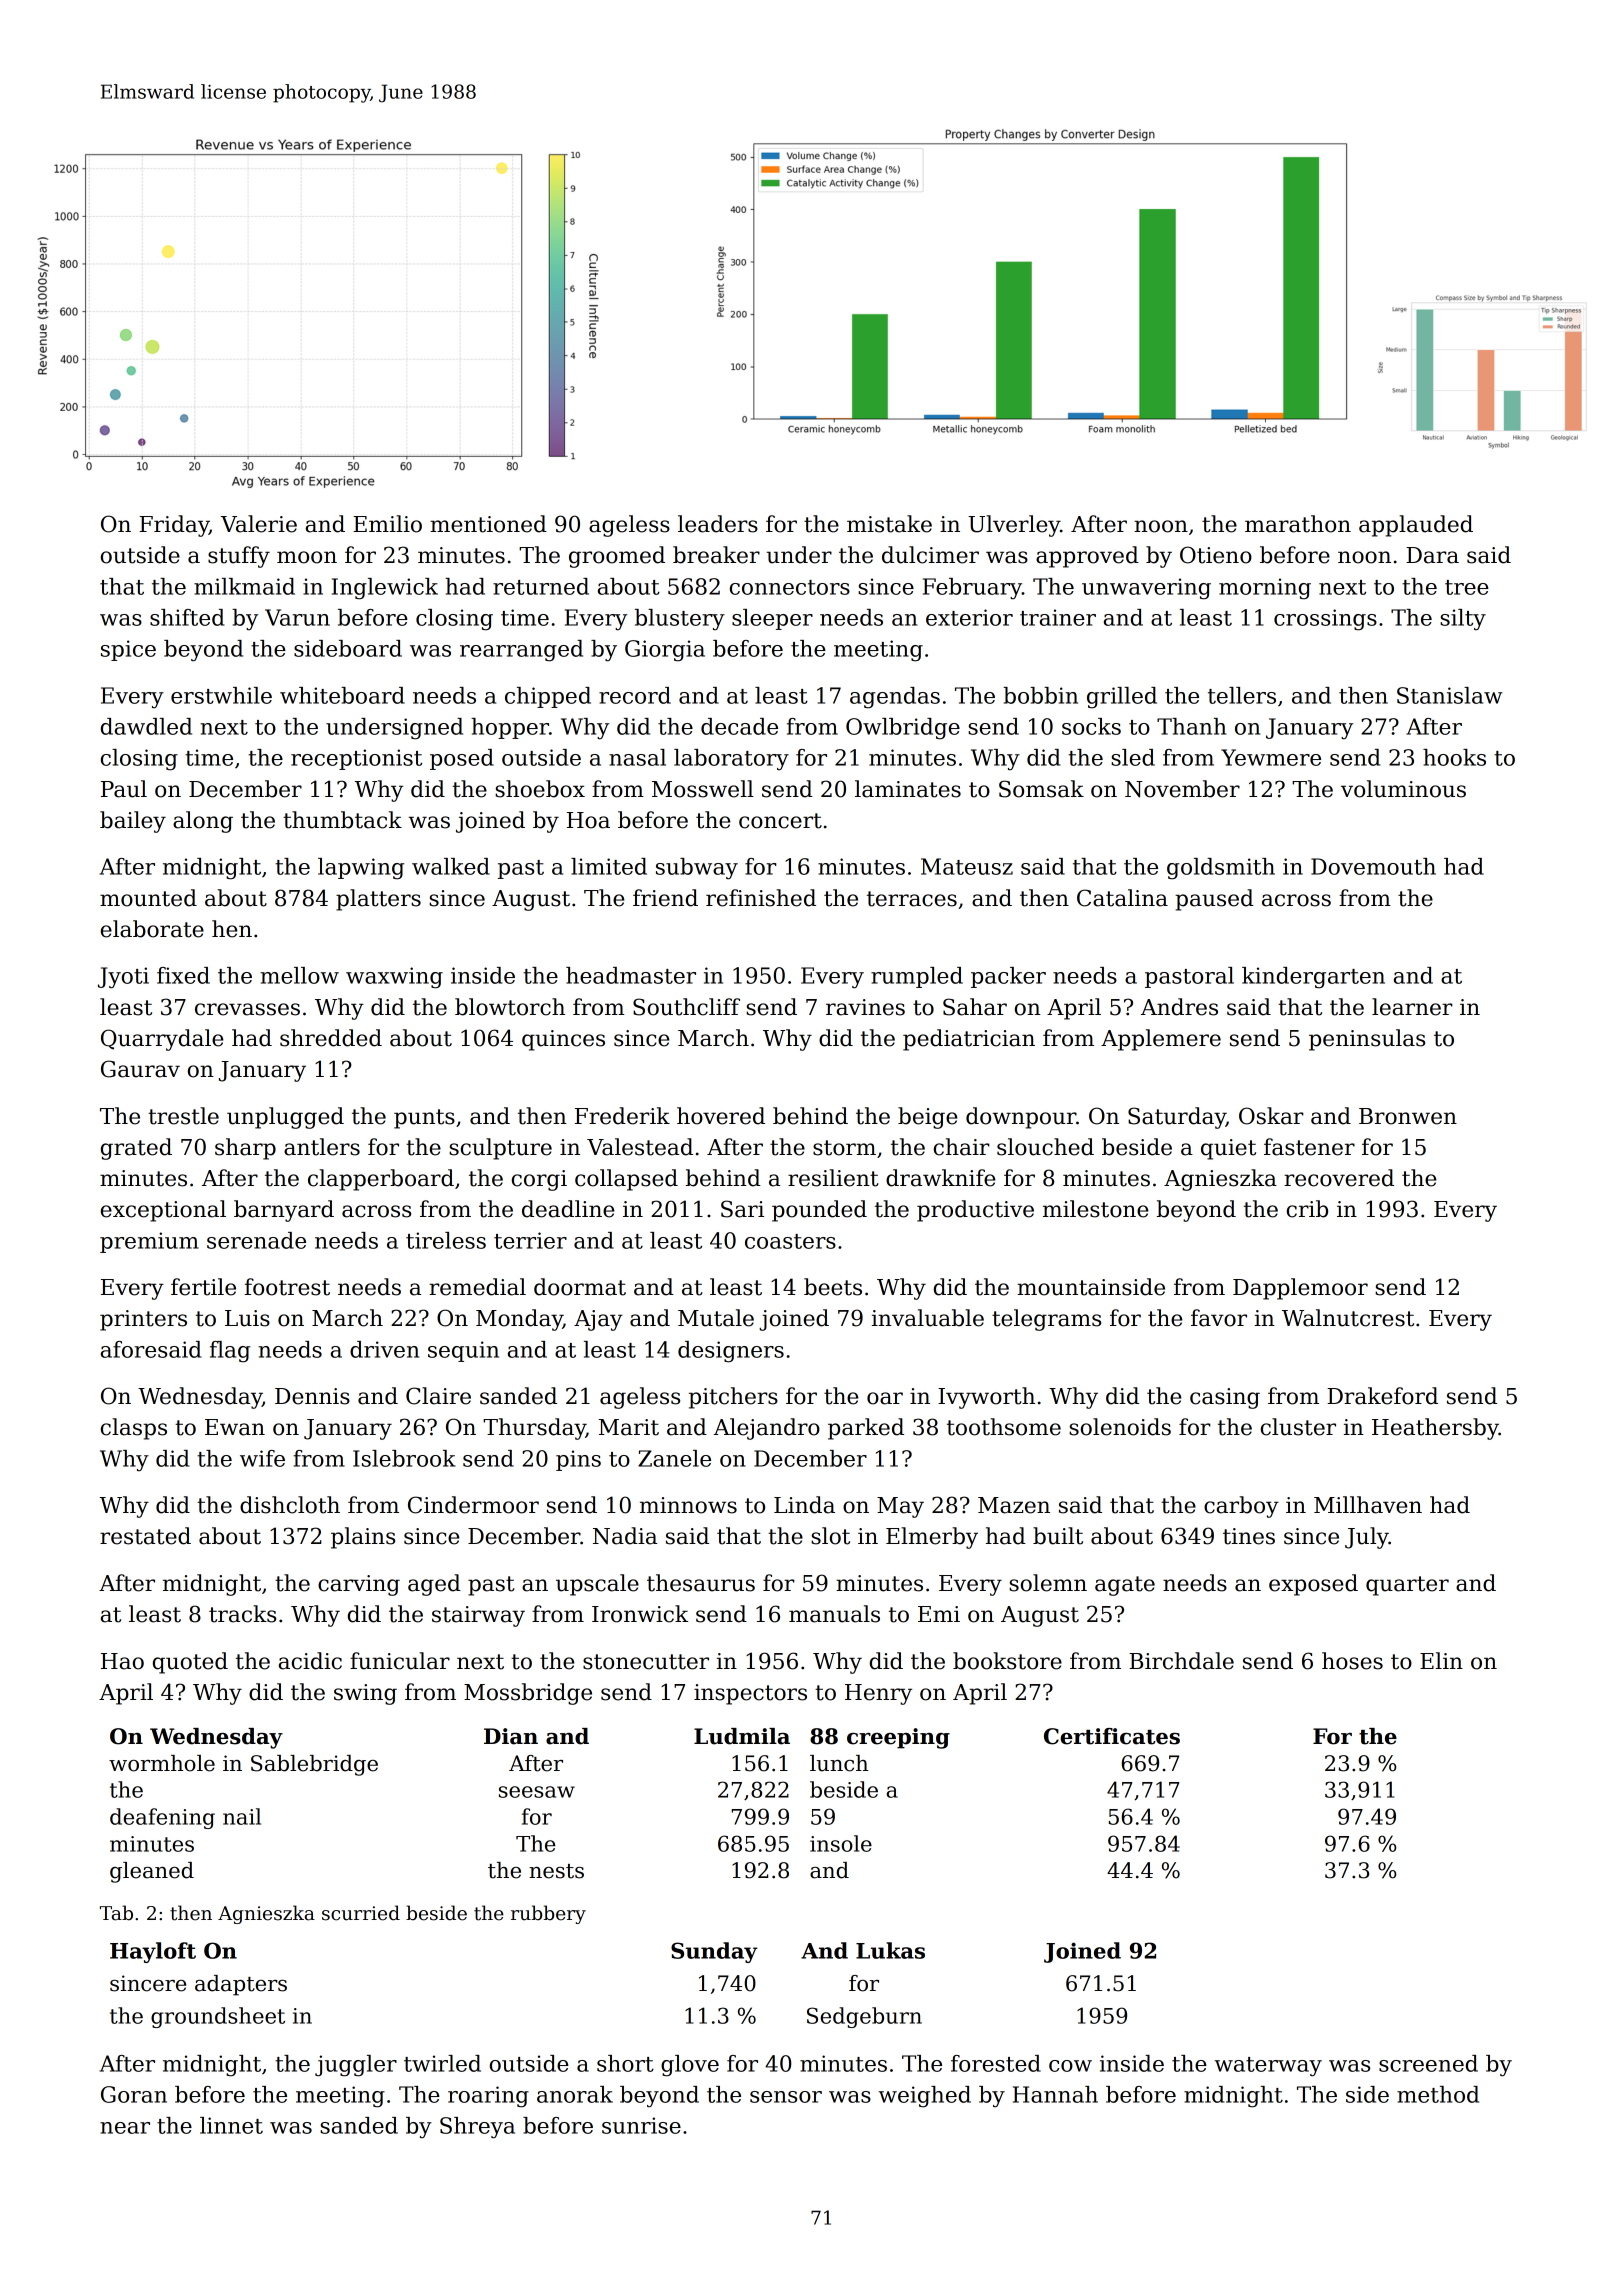 This screenshot has width=1620, height=2292. I want to click on Ajay, so click(598, 1320).
